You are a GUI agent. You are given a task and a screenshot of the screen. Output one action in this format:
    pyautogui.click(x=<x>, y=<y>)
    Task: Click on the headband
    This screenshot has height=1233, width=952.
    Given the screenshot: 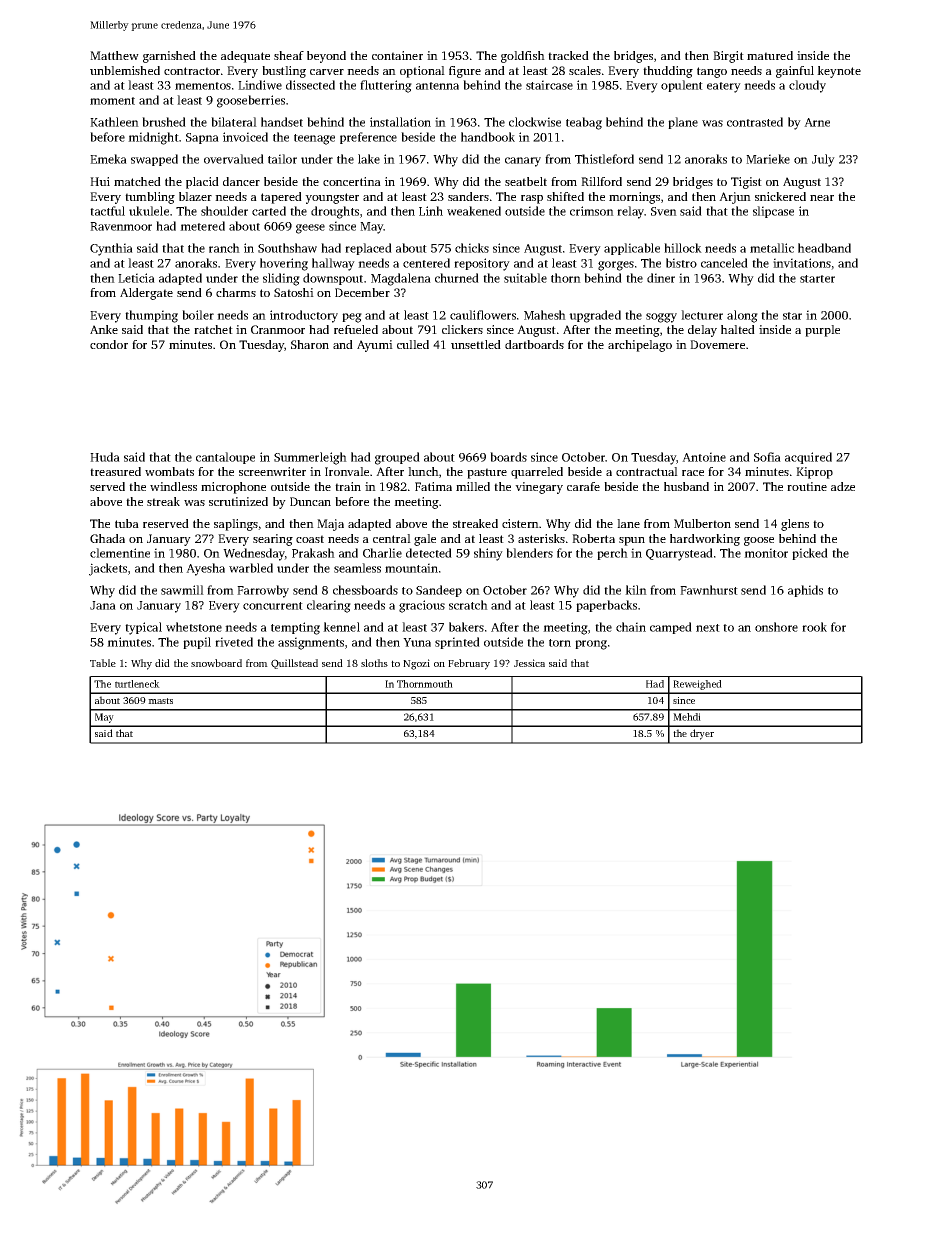 What is the action you would take?
    pyautogui.click(x=824, y=248)
